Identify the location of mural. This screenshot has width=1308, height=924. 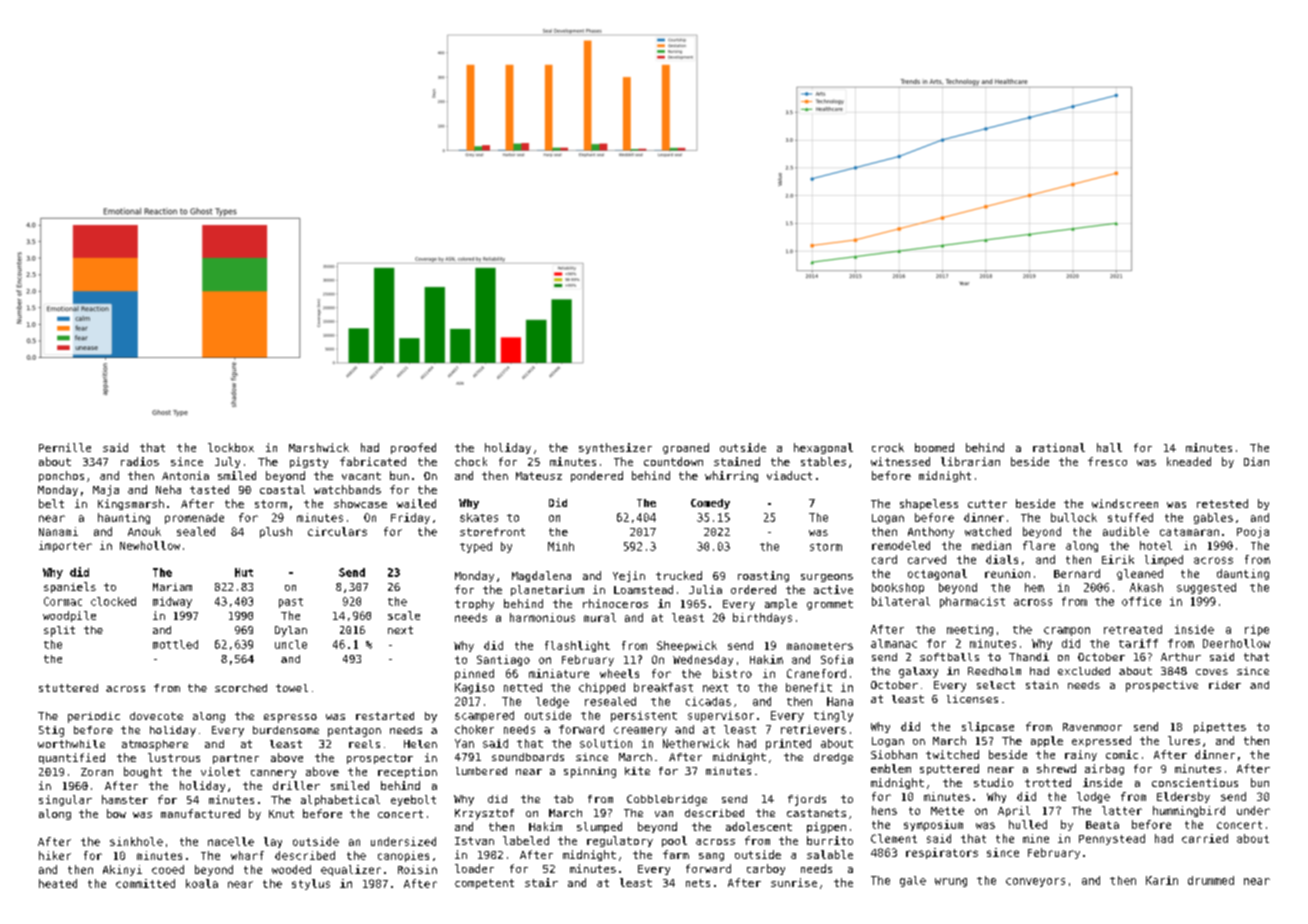
(600, 617).
